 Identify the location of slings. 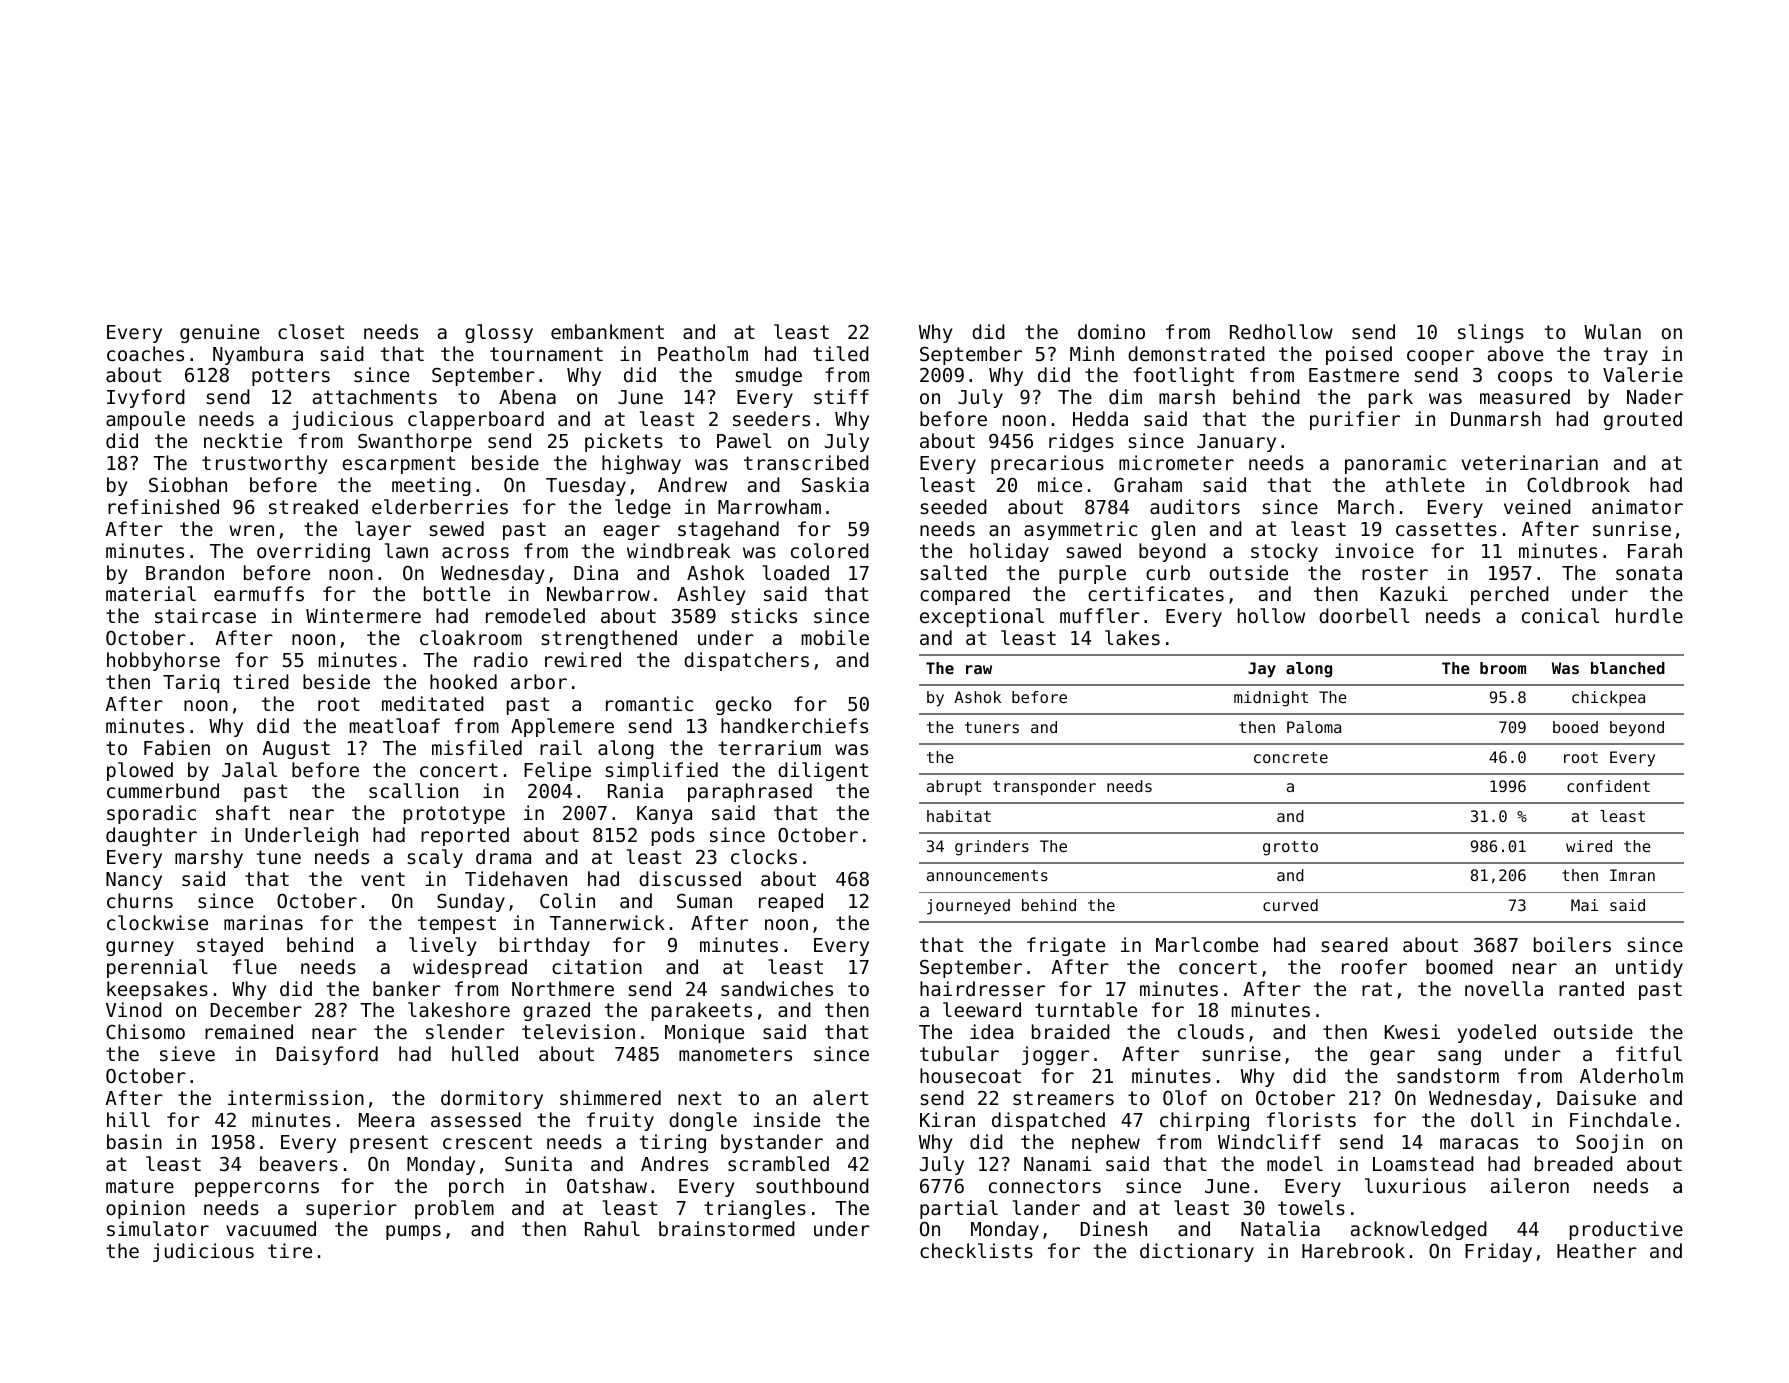
(1491, 333).
